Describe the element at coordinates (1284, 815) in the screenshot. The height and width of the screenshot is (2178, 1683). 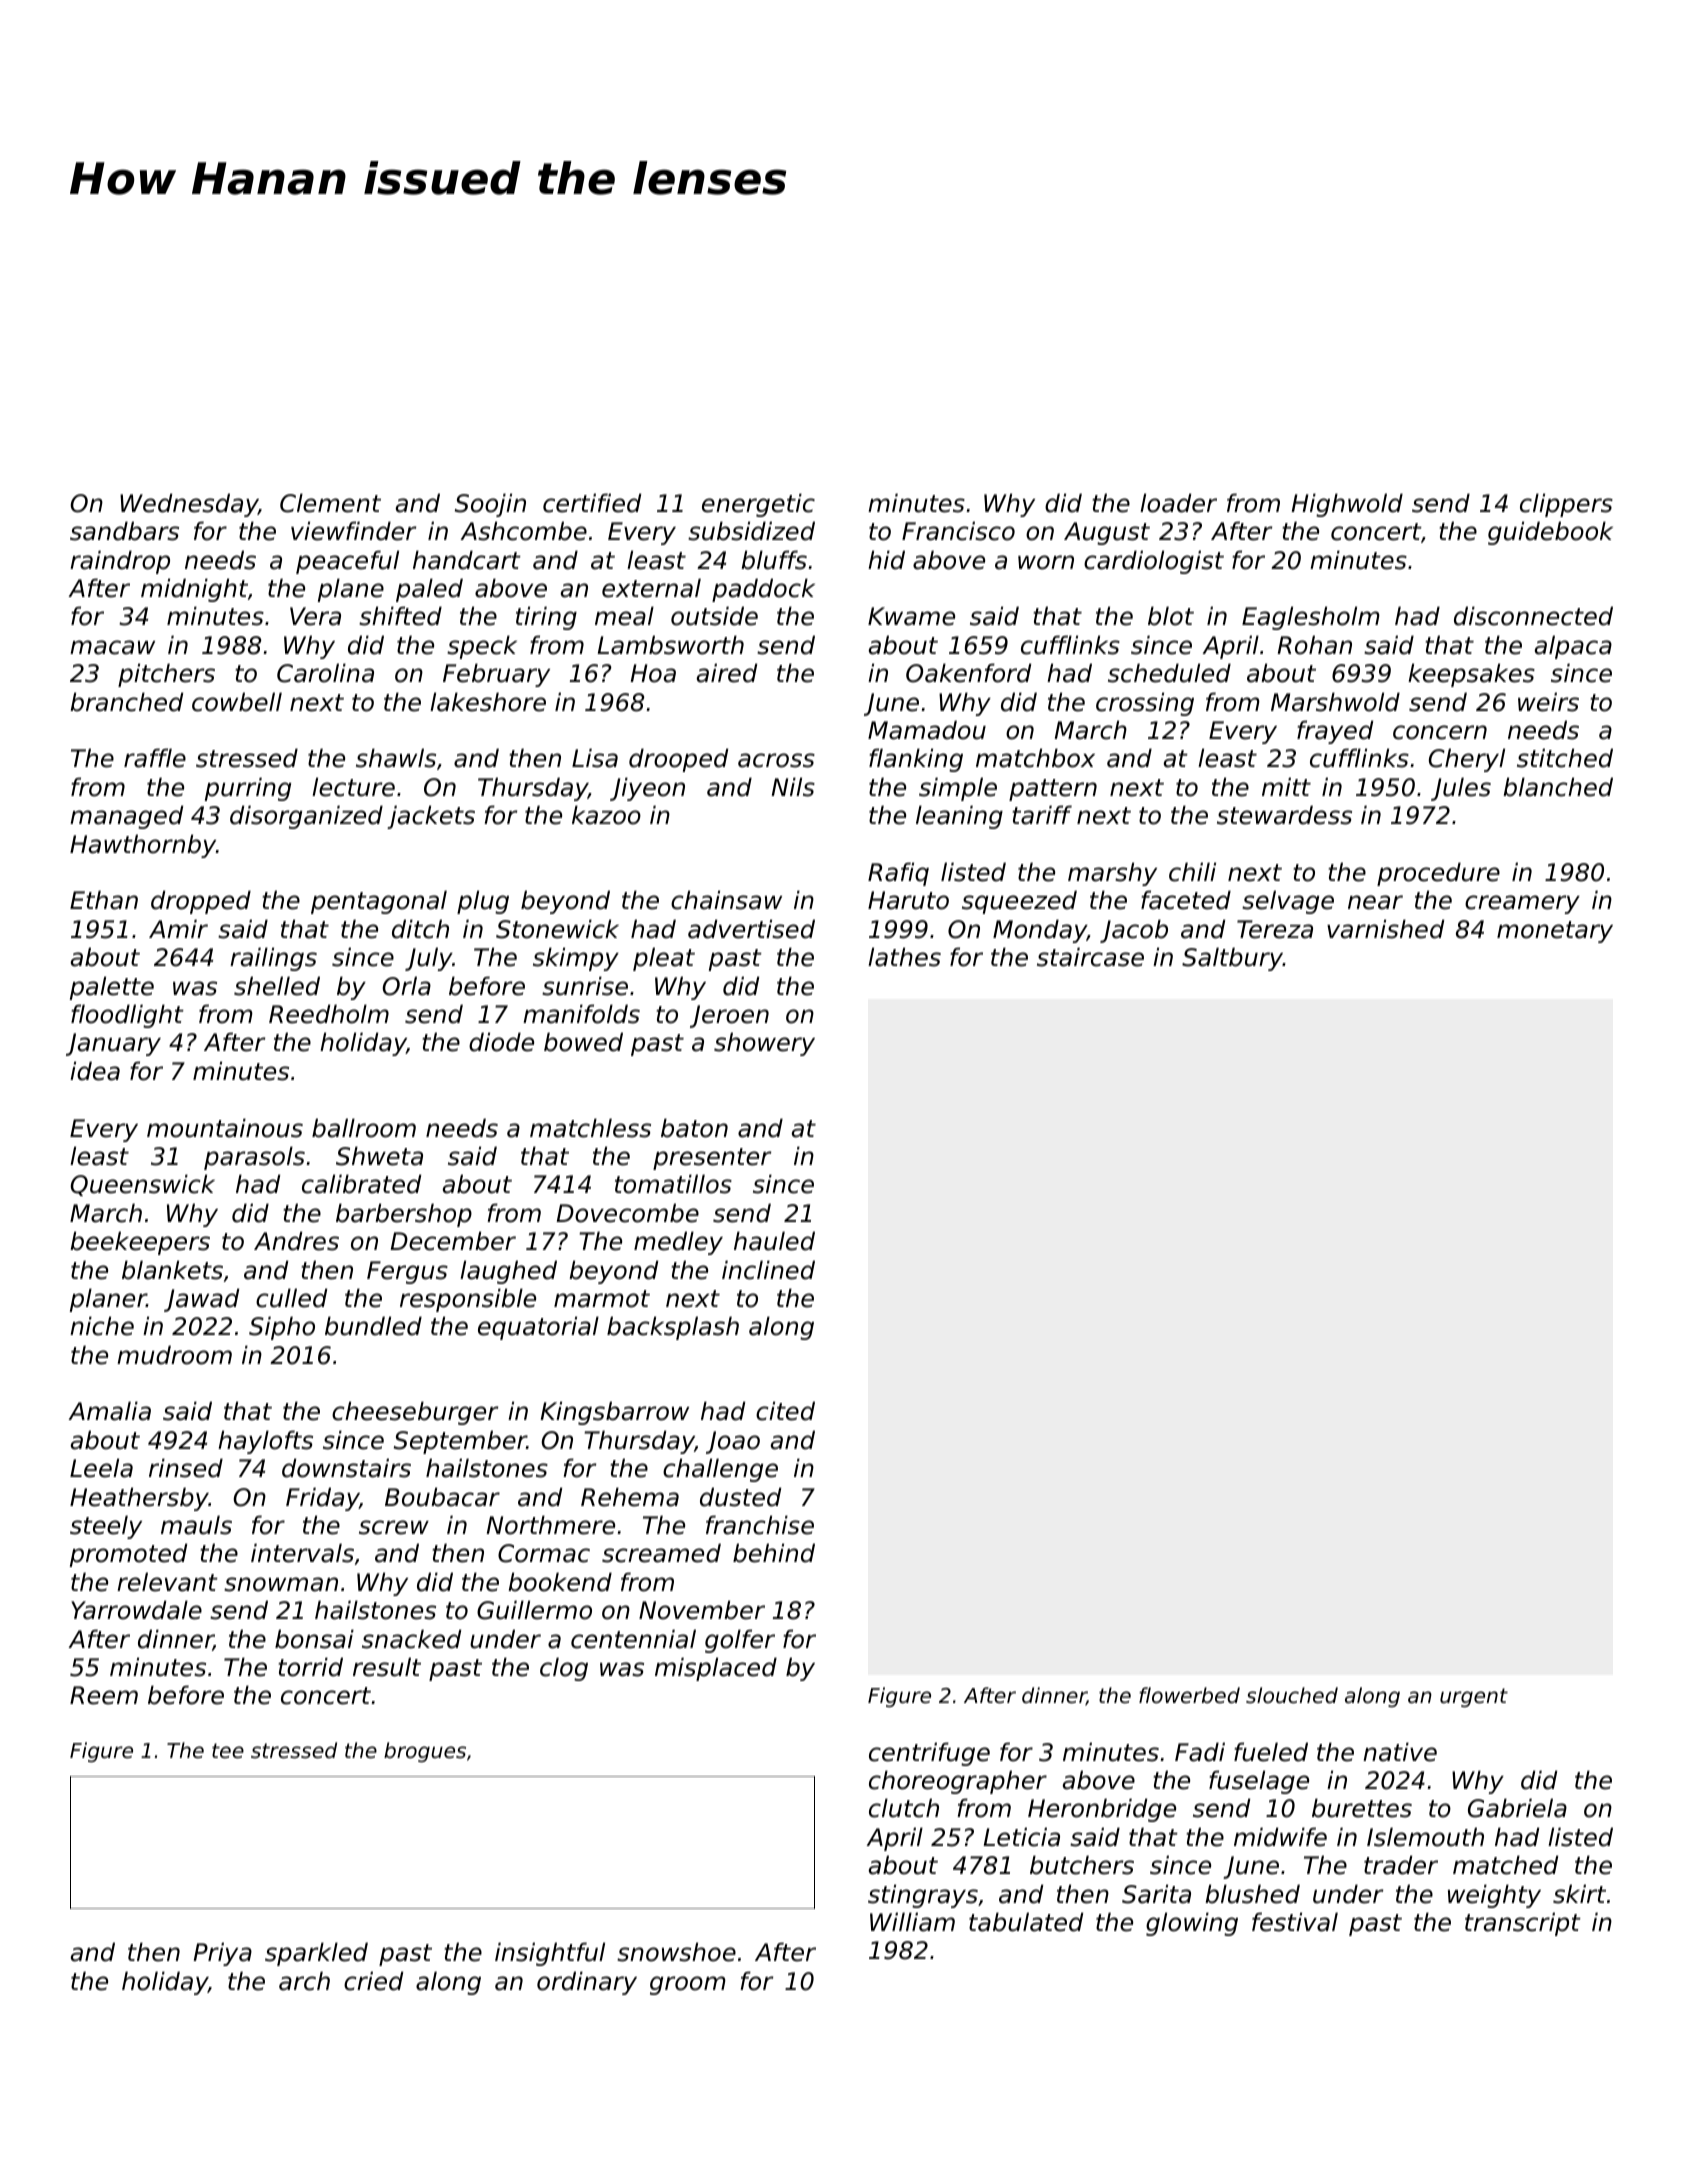
I see `stewardess` at that location.
